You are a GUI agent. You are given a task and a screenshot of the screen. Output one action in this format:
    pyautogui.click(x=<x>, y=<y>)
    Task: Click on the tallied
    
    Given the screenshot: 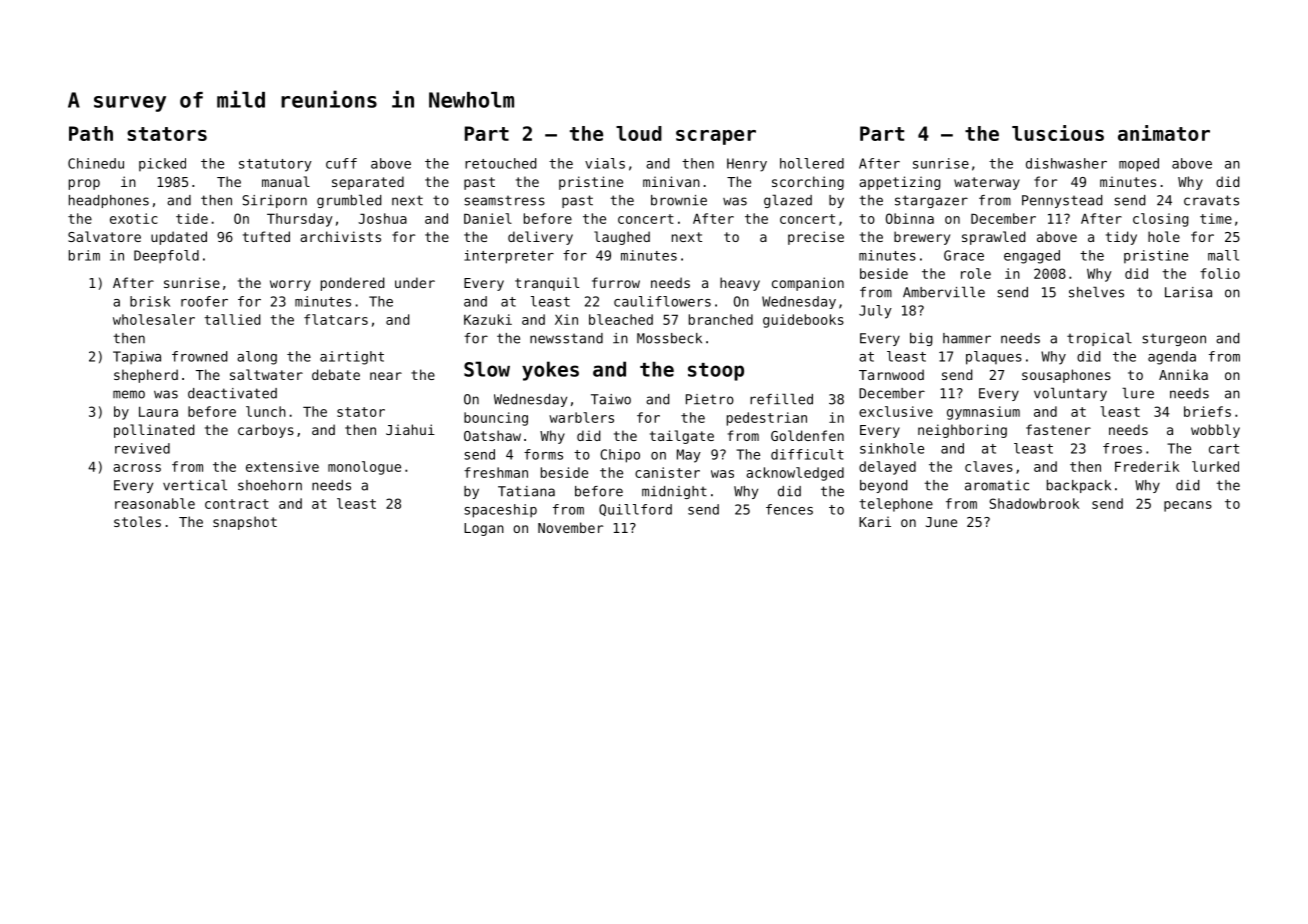 What is the action you would take?
    pyautogui.click(x=232, y=319)
